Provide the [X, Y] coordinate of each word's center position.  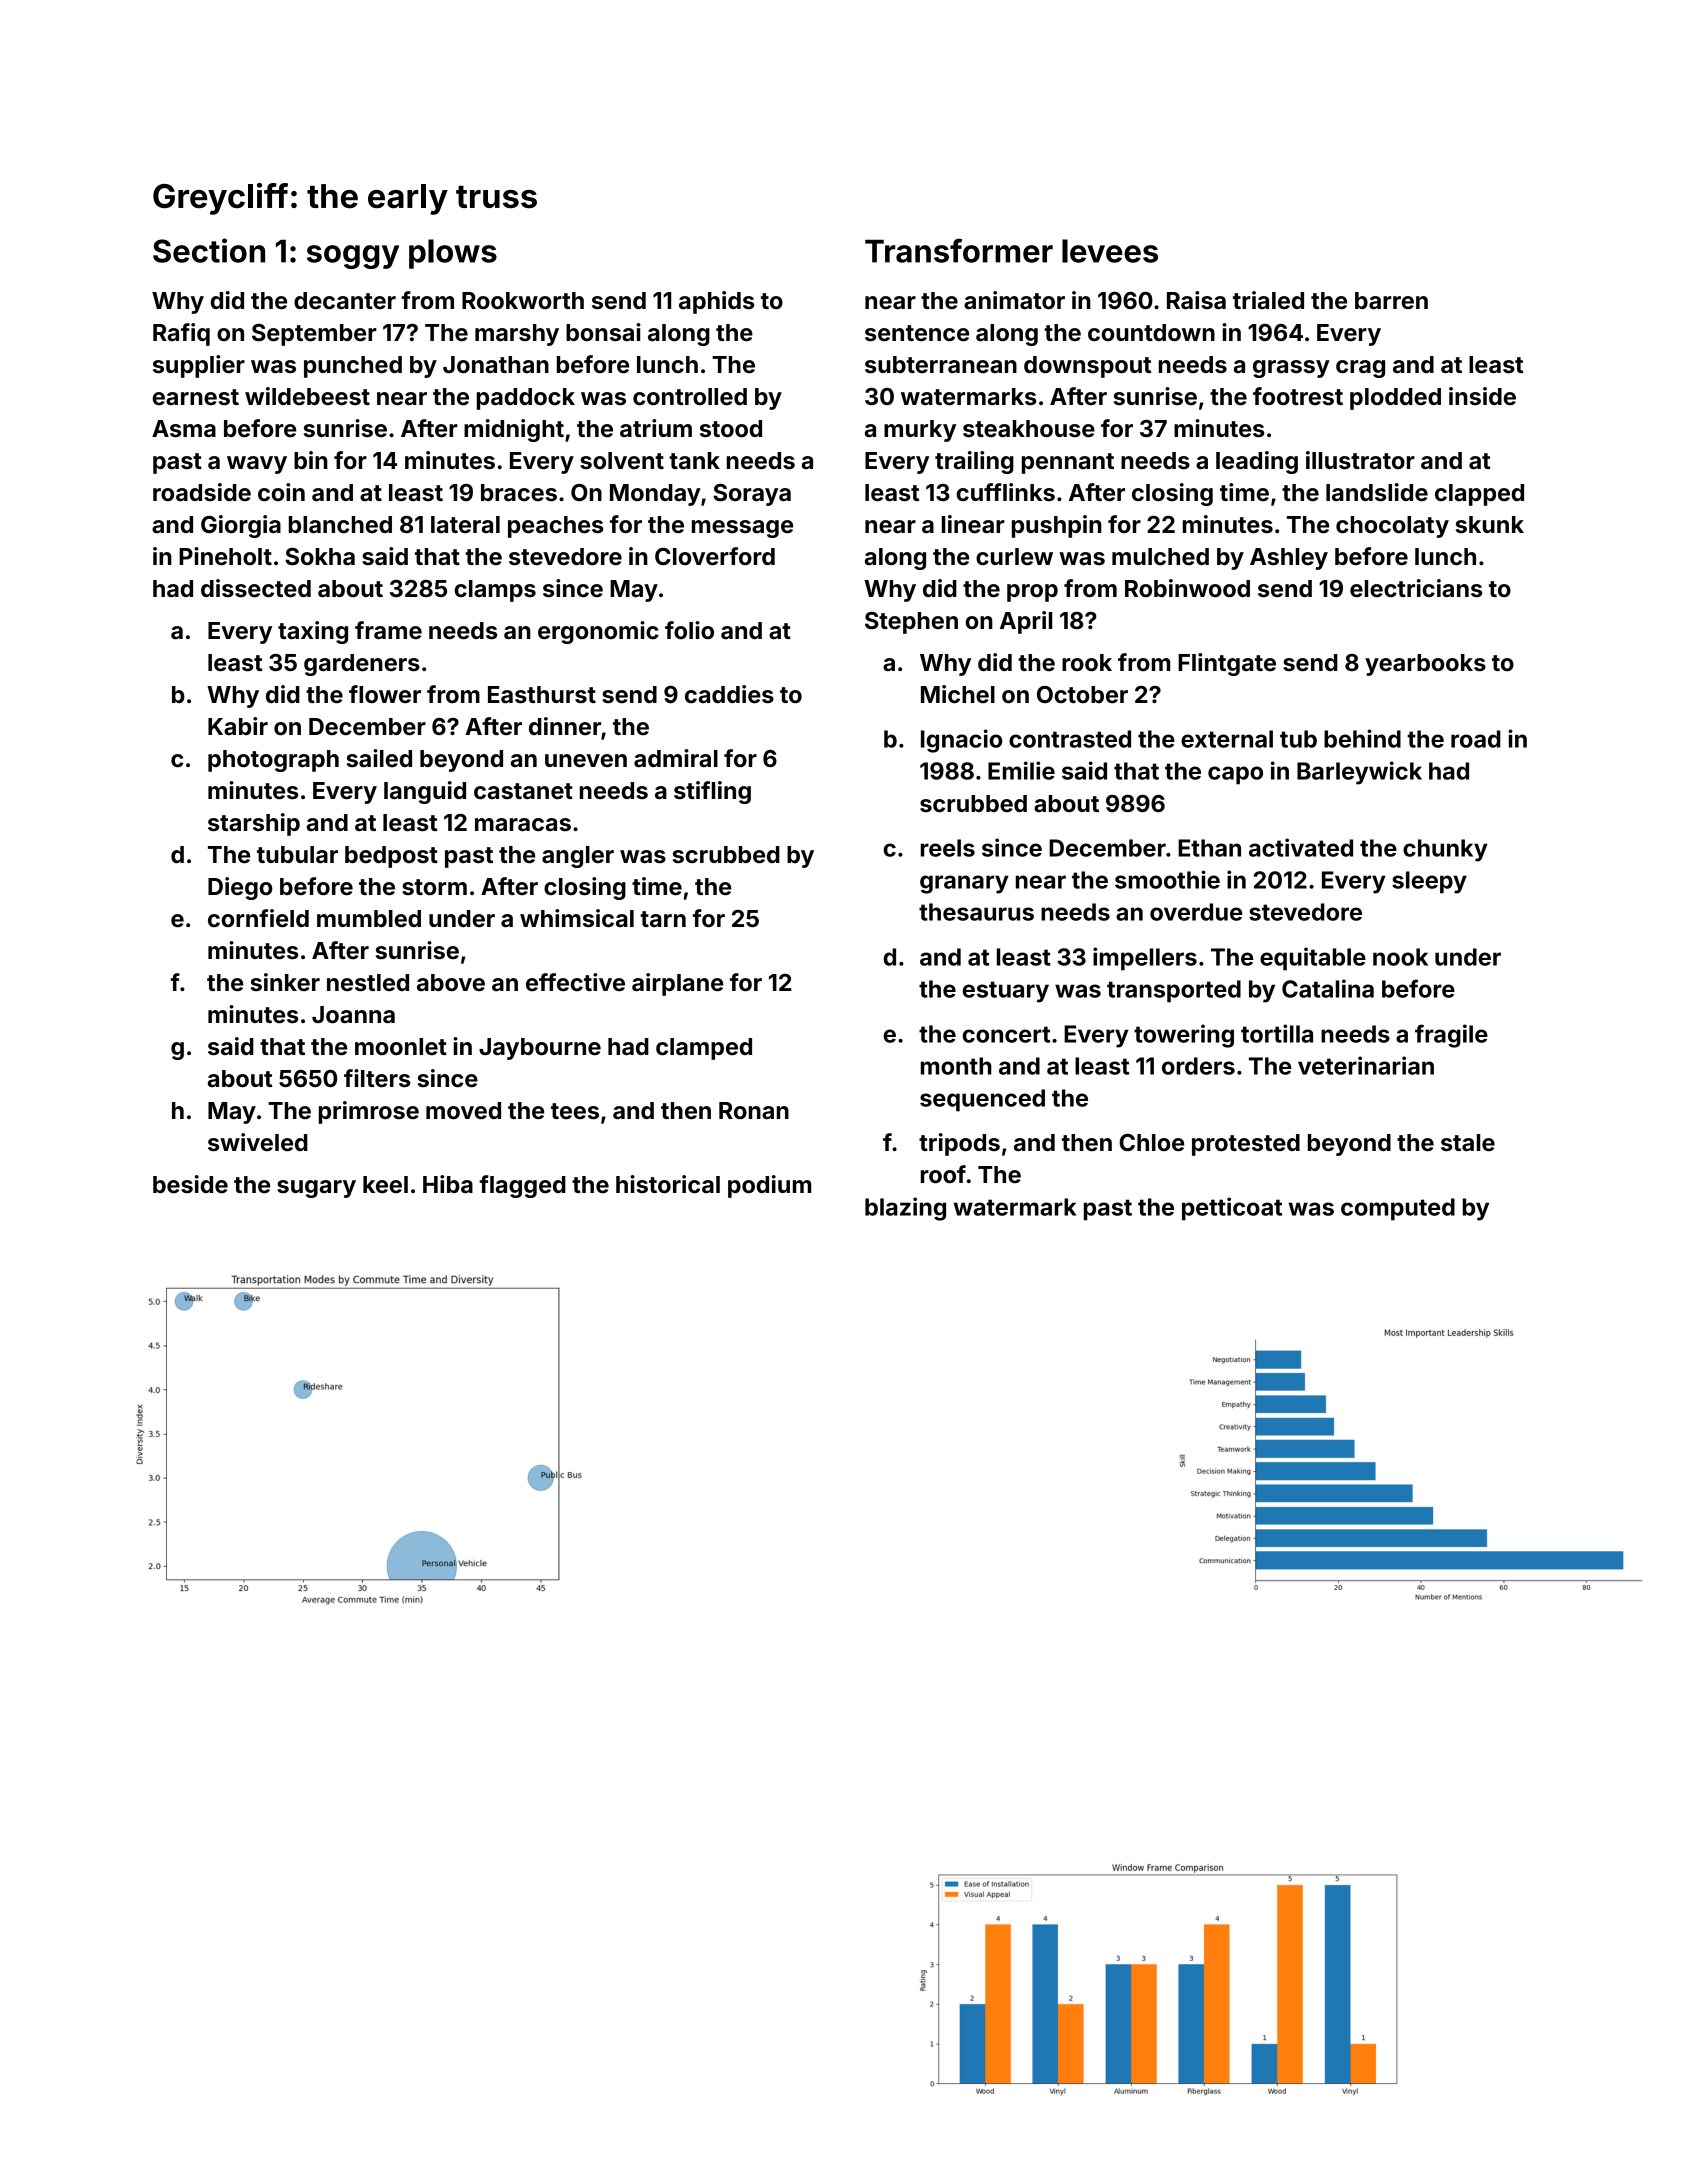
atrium [656, 428]
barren [1391, 301]
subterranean [941, 365]
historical [668, 1184]
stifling [712, 792]
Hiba [448, 1184]
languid [425, 792]
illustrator [1360, 460]
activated [1301, 847]
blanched [340, 525]
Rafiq [181, 334]
